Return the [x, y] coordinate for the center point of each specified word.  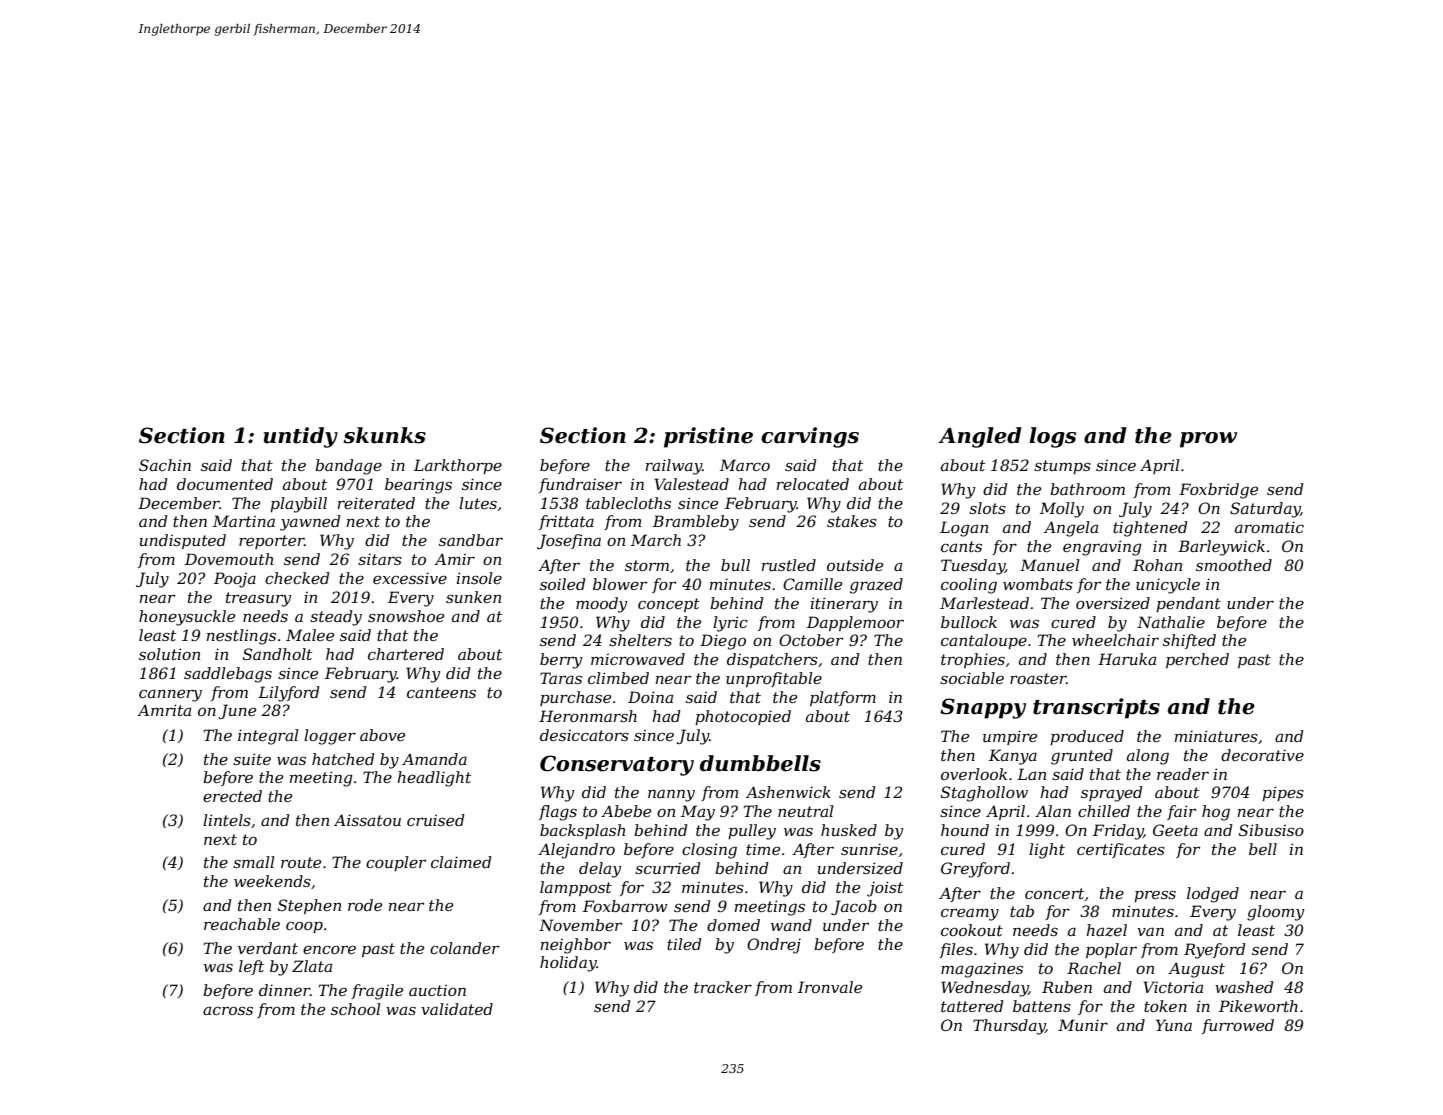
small [253, 862]
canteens [441, 692]
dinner [284, 990]
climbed [618, 678]
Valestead [691, 484]
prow [1208, 440]
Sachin [165, 465]
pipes [1283, 793]
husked [849, 830]
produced [1087, 737]
